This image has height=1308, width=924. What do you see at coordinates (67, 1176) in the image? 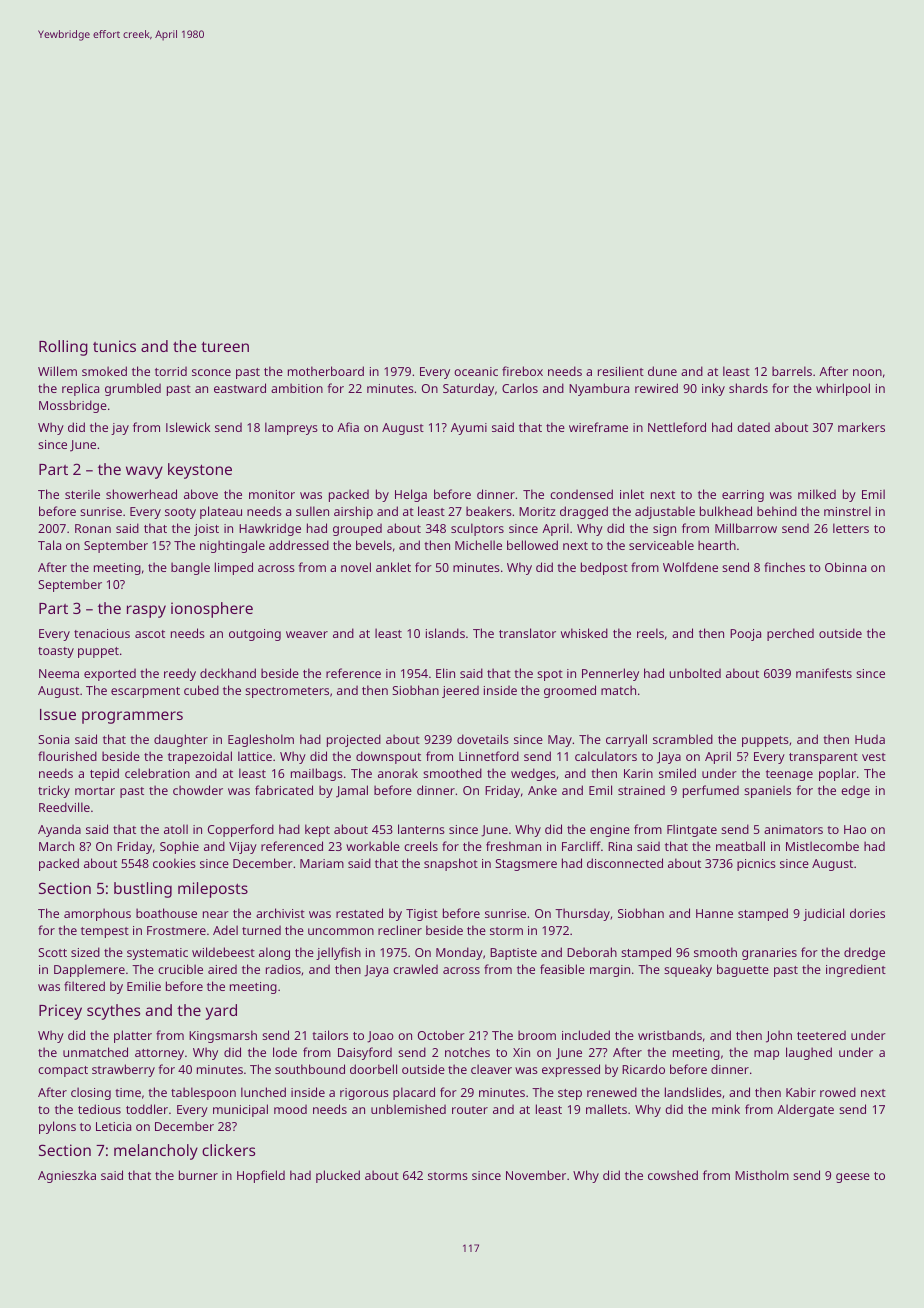
I see `Agnieszka` at bounding box center [67, 1176].
